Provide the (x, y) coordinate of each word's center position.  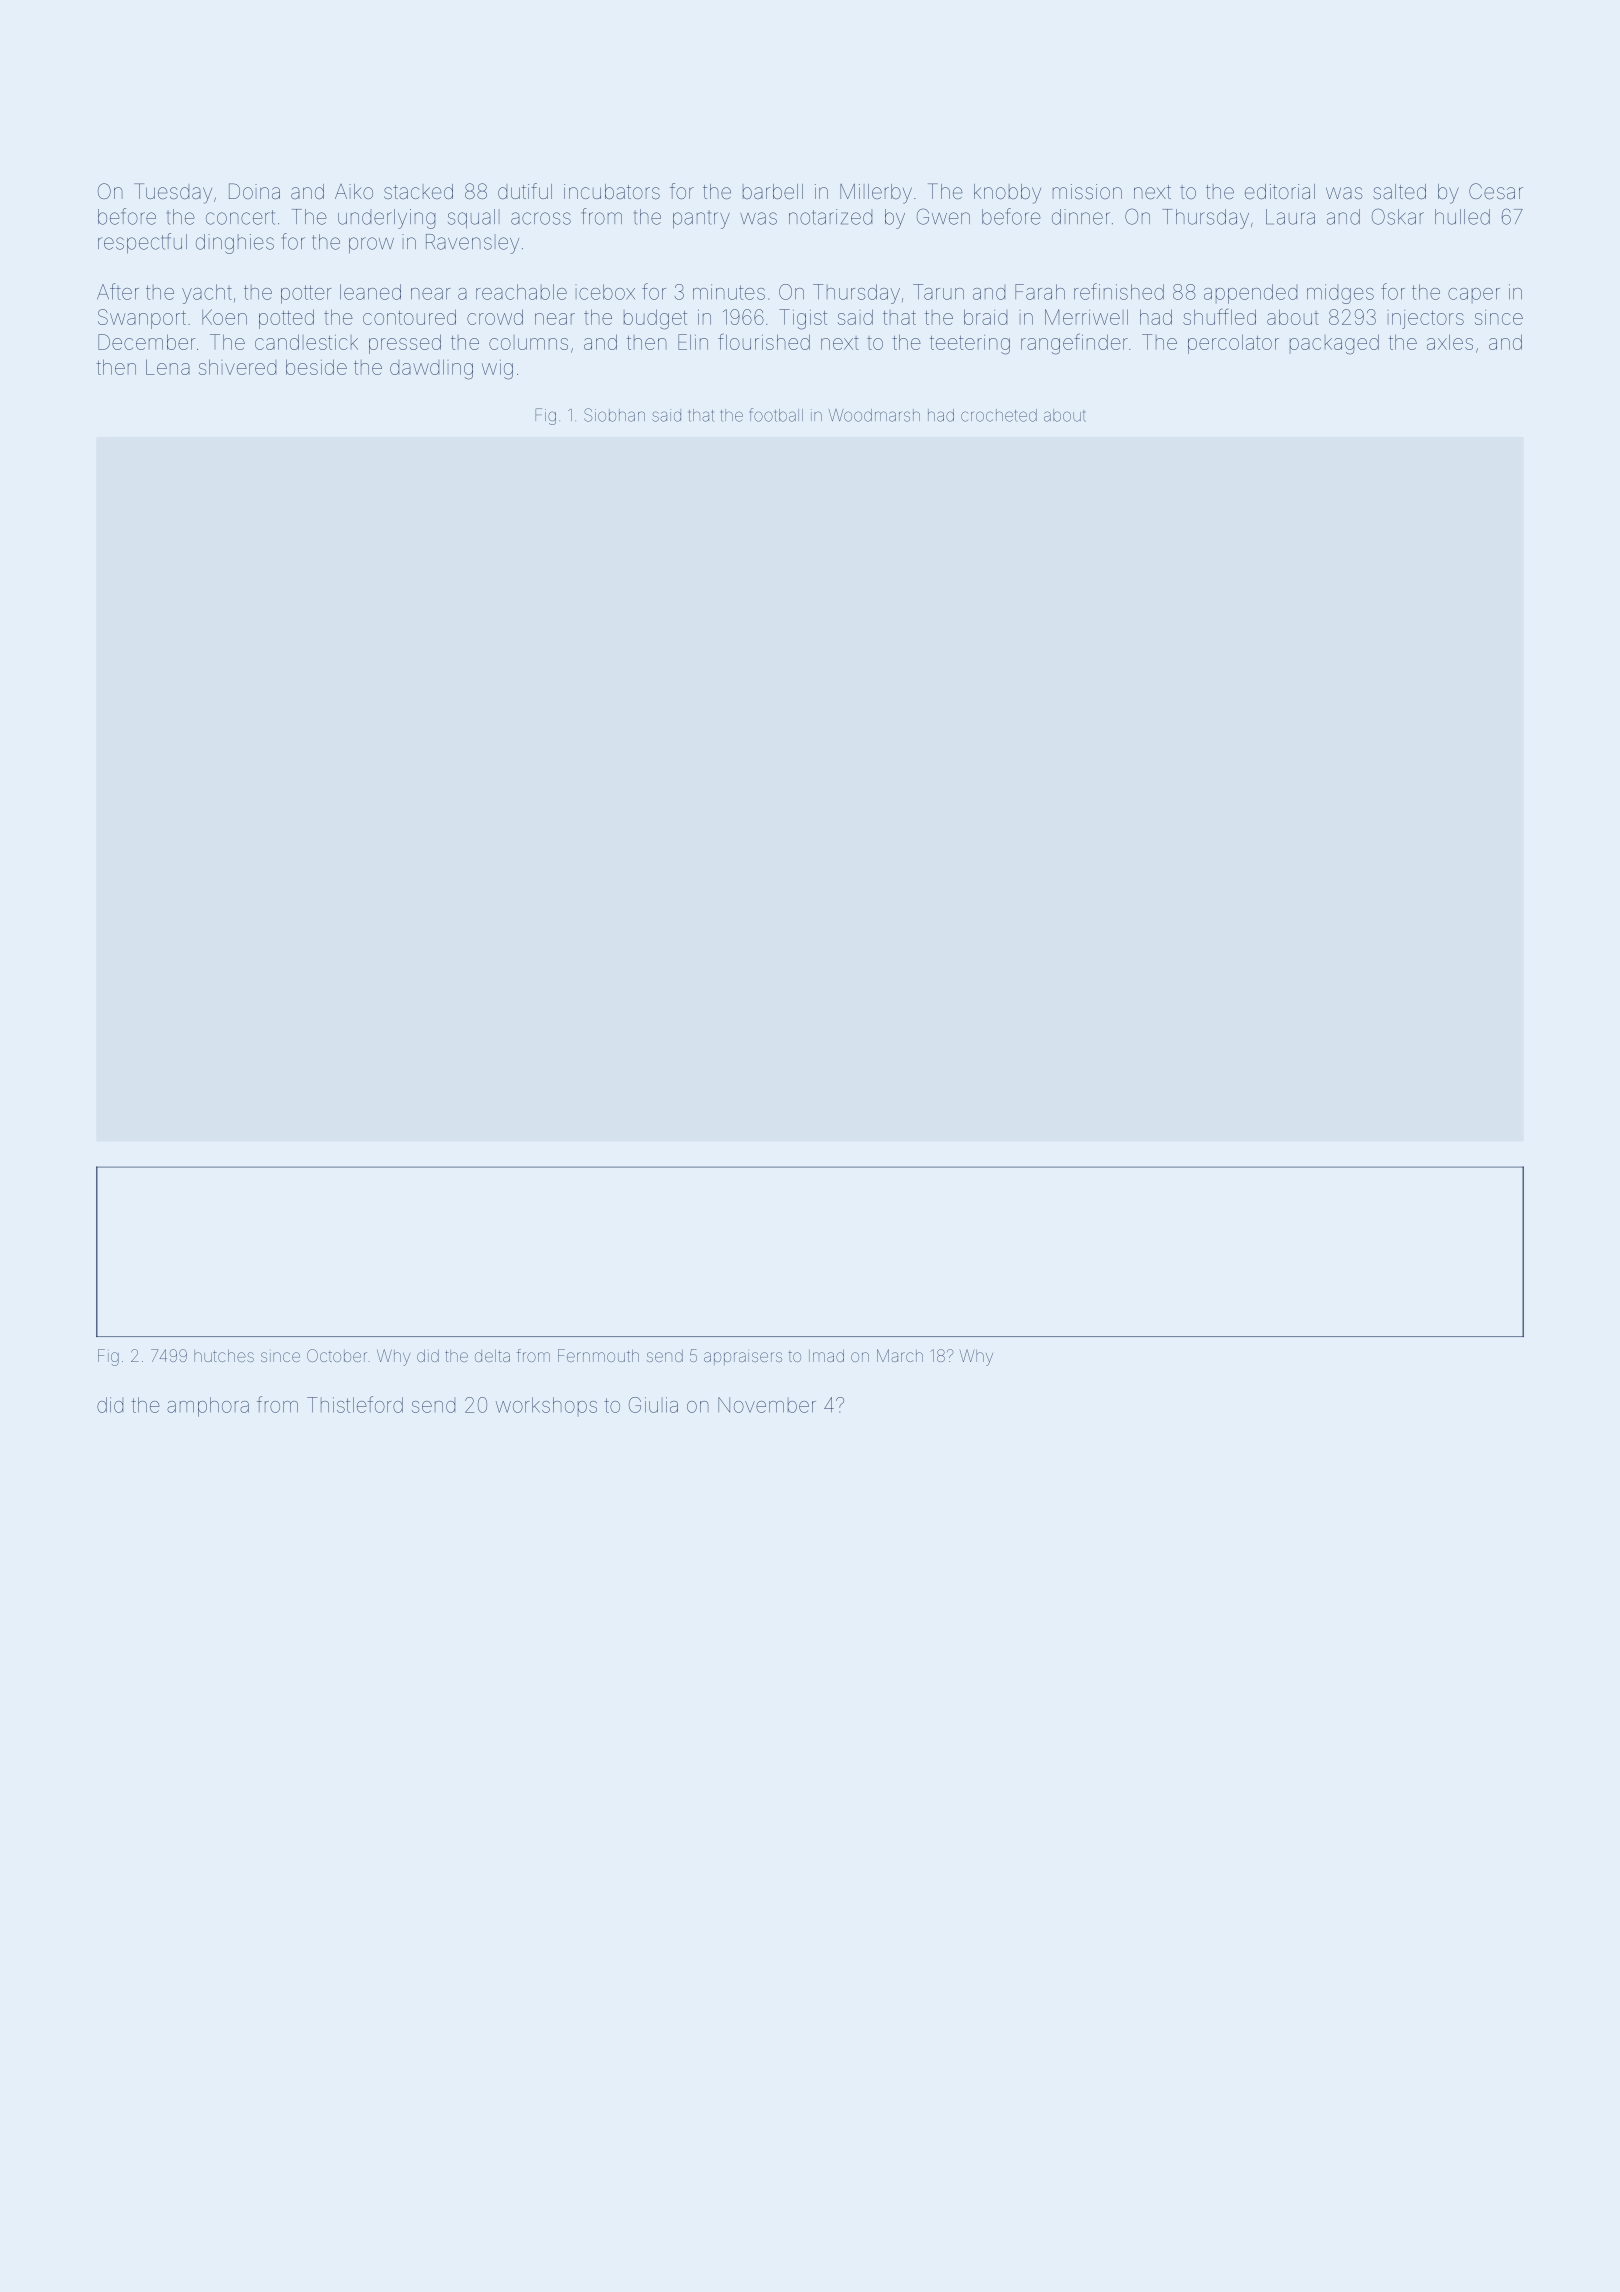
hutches (224, 1356)
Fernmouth (598, 1355)
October (337, 1355)
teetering (970, 345)
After (118, 291)
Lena (168, 367)
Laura (1290, 217)
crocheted (999, 415)
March (900, 1355)
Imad (826, 1356)
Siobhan (614, 415)
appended (1250, 294)
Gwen (943, 216)
